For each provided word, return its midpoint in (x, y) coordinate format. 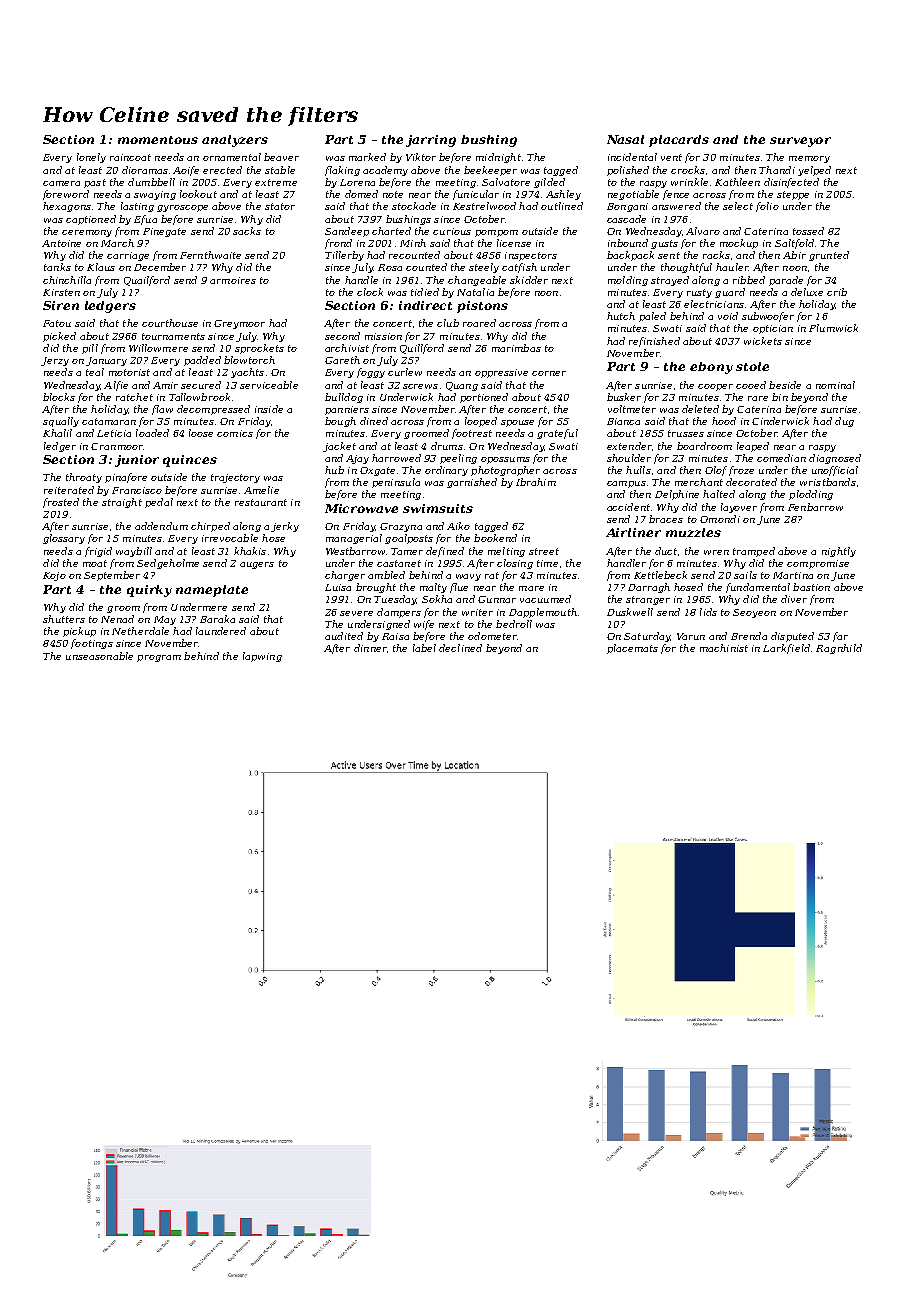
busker (624, 397)
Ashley (563, 195)
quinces (190, 461)
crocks (688, 170)
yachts (247, 373)
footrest (472, 434)
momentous (158, 140)
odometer (492, 636)
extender (629, 446)
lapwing (262, 657)
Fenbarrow (815, 507)
